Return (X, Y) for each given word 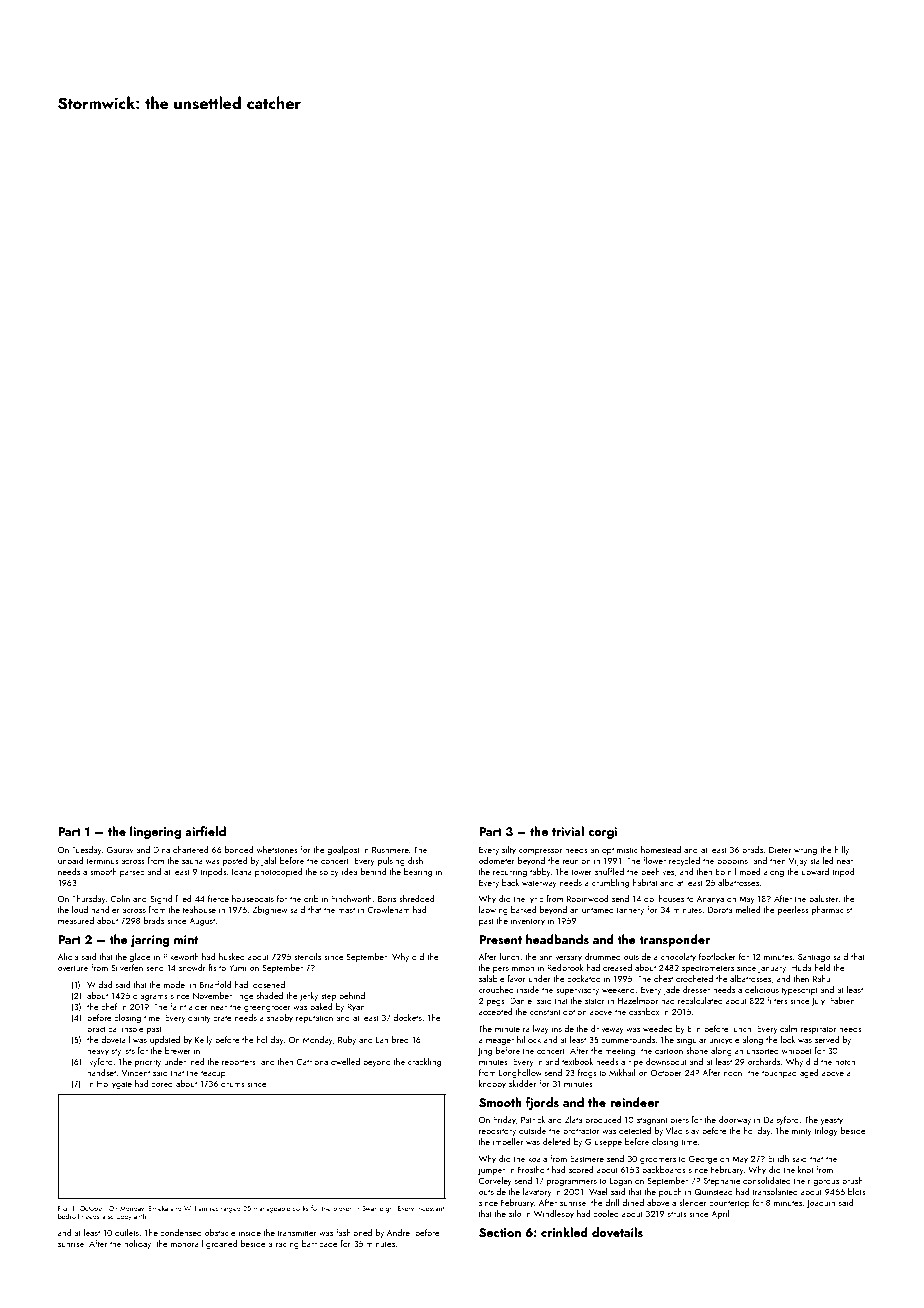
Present (500, 939)
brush (852, 1180)
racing (287, 1245)
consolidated (767, 1180)
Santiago (814, 958)
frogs (587, 1073)
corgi (602, 833)
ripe (635, 1063)
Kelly (203, 1040)
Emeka (158, 1208)
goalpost (343, 850)
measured (76, 920)
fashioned (354, 1232)
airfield (205, 831)
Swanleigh (377, 1209)
